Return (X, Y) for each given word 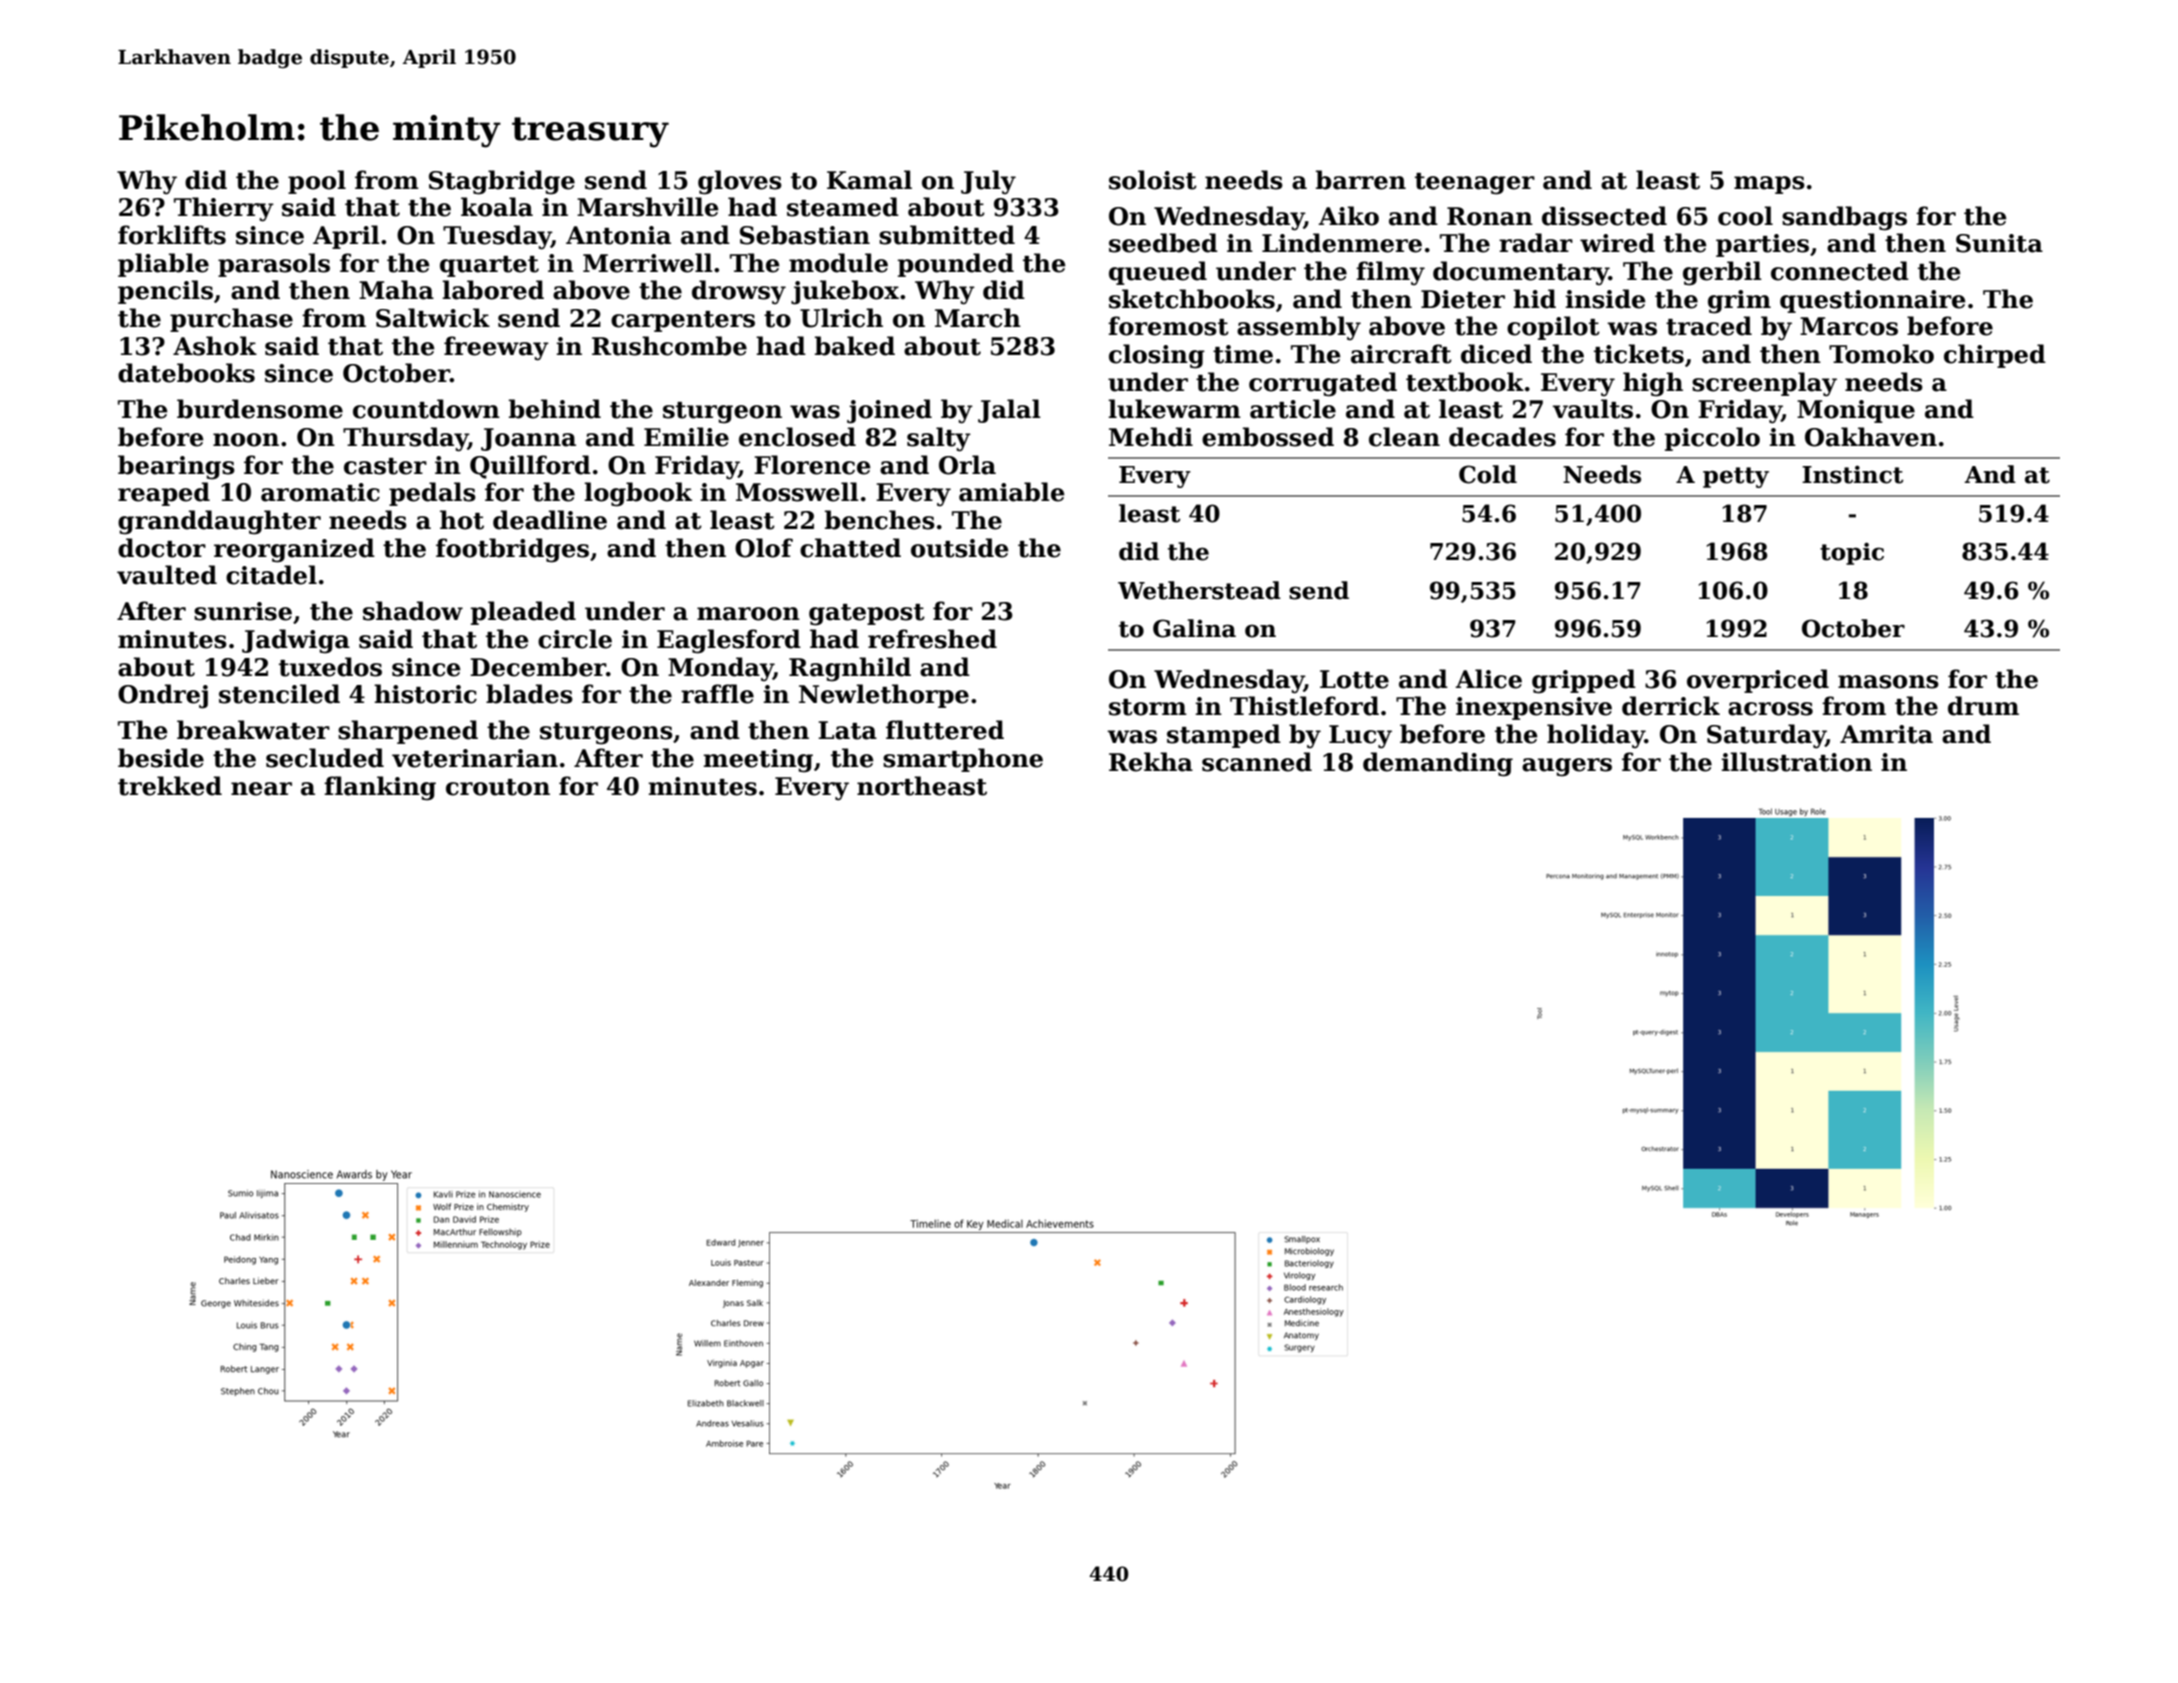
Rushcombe (669, 346)
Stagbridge (502, 182)
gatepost (867, 615)
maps (1769, 185)
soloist (1153, 180)
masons (1888, 682)
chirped (1995, 356)
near (261, 789)
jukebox (845, 292)
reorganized (294, 550)
